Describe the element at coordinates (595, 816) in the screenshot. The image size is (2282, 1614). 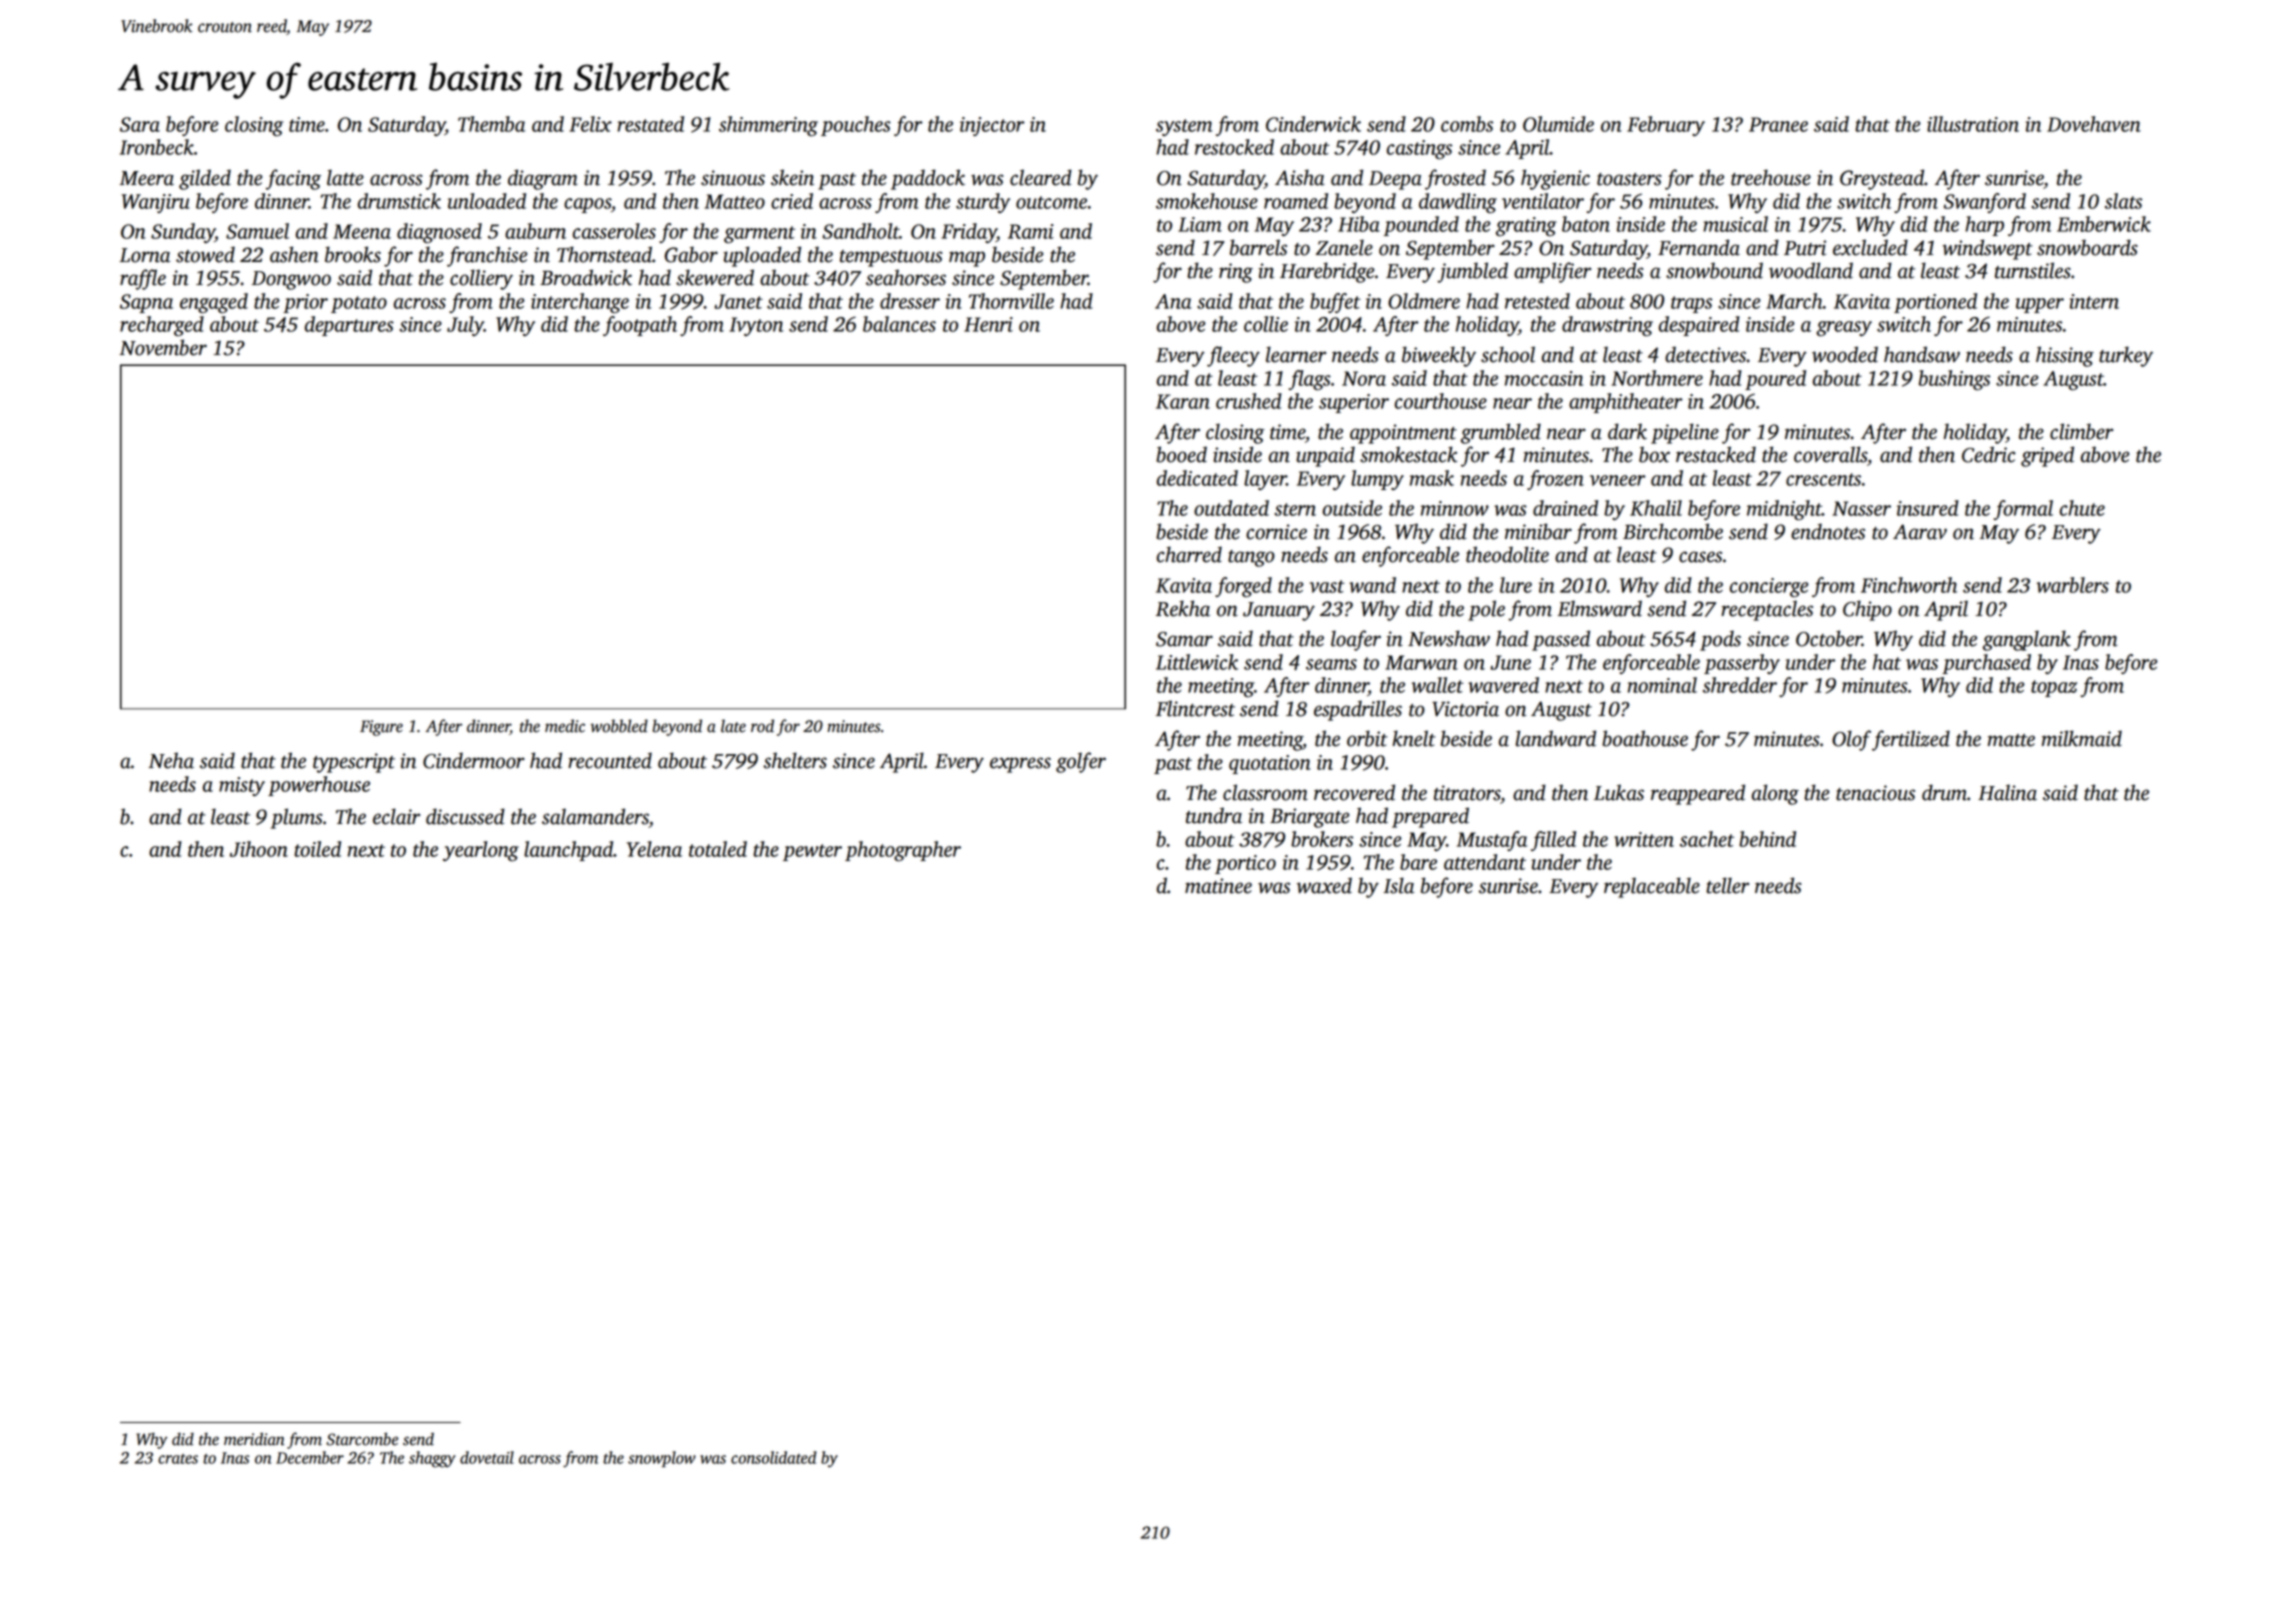
I see `salamanders` at that location.
